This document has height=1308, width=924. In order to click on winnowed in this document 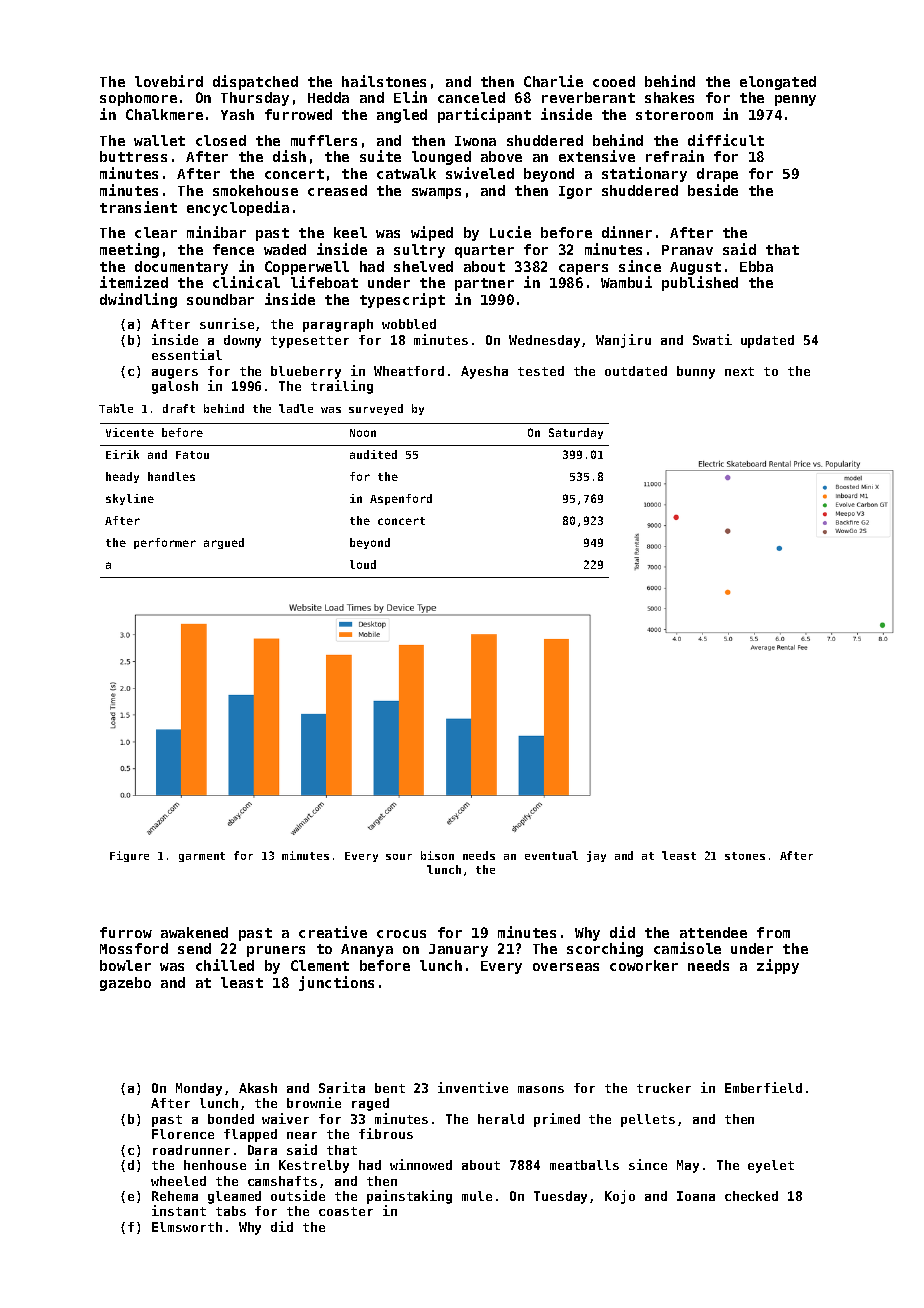, I will do `click(421, 1164)`.
